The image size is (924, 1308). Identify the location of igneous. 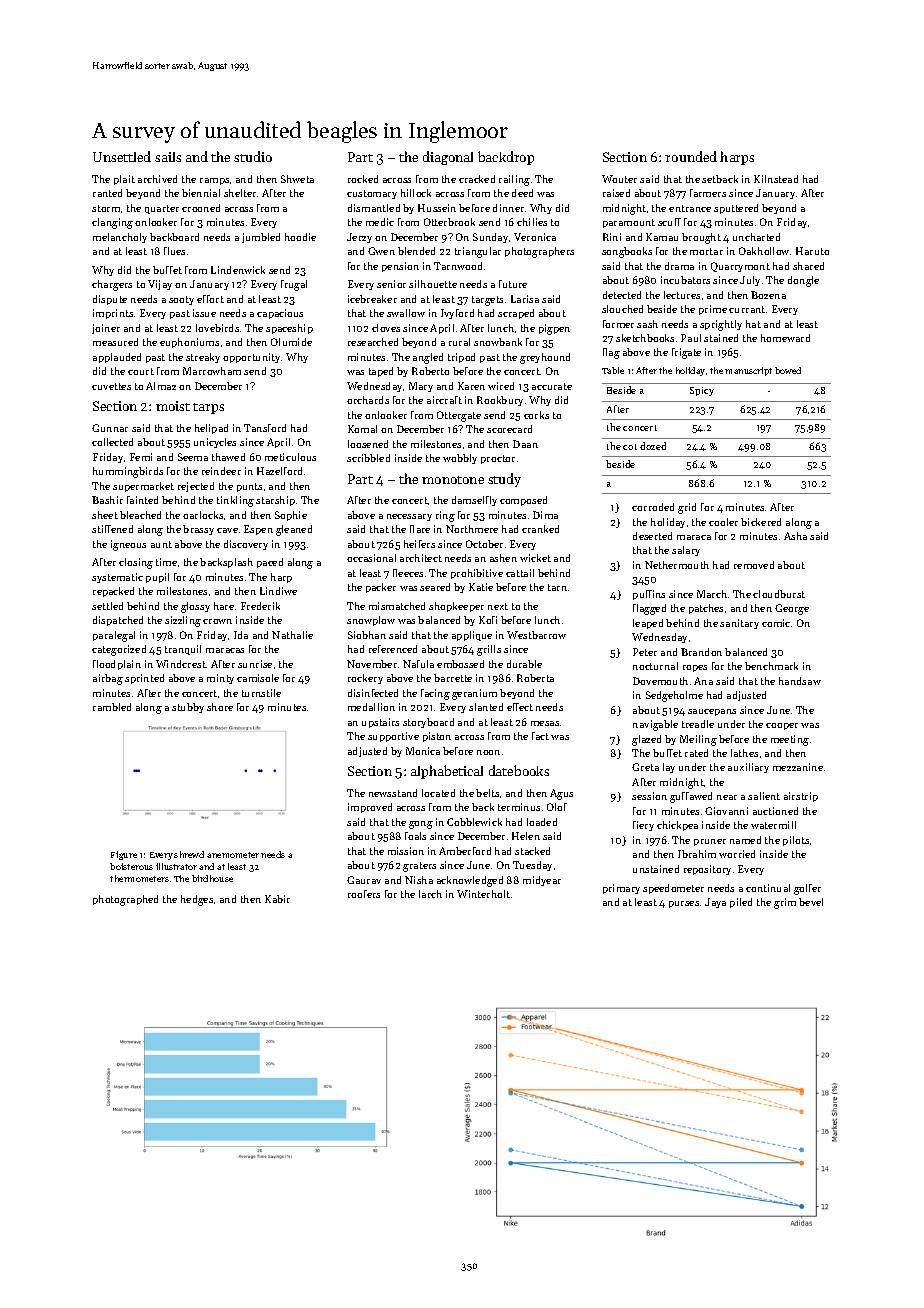
(128, 545).
